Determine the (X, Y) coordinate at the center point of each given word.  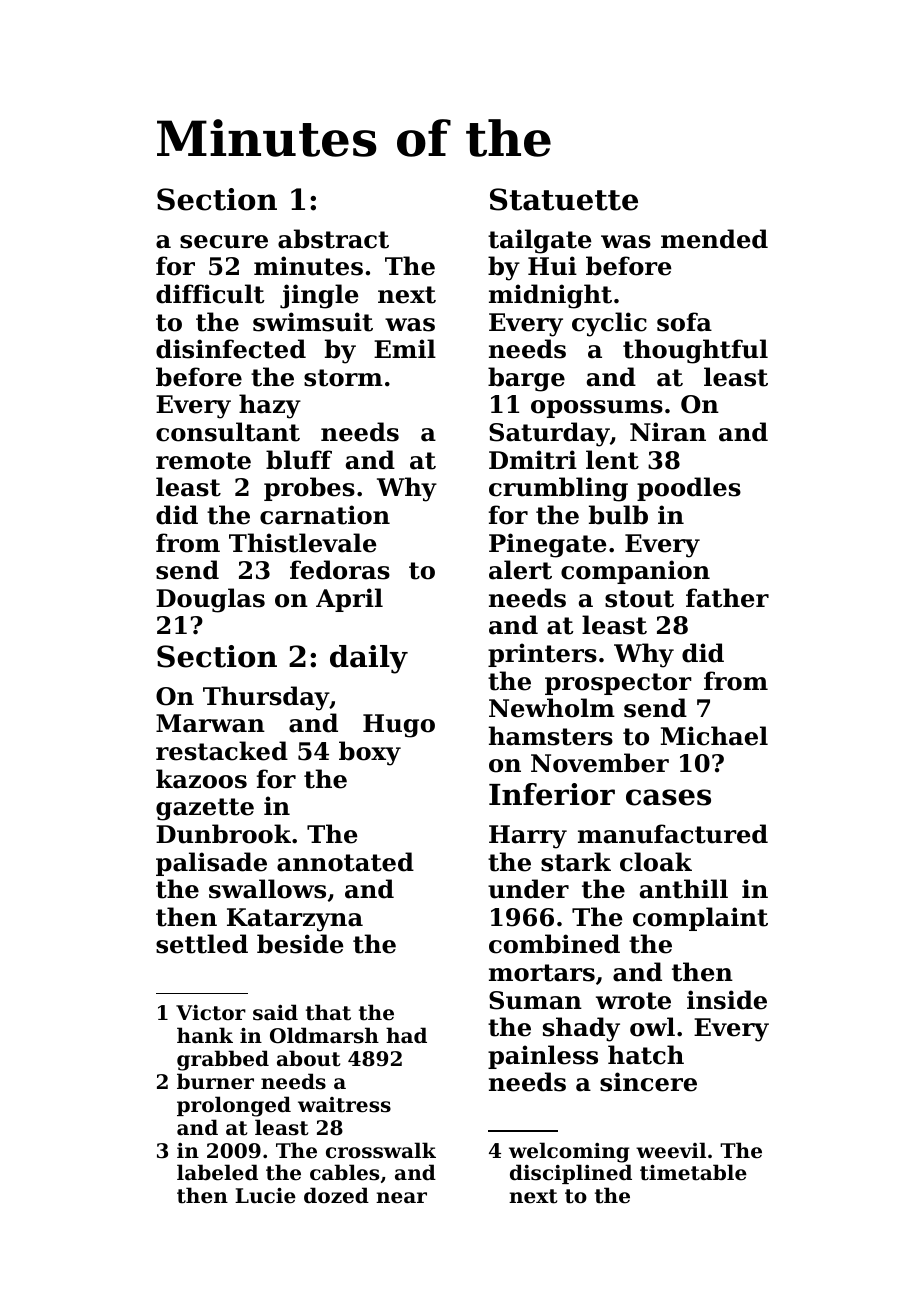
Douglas (210, 600)
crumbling (558, 489)
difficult (210, 294)
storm (343, 378)
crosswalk (381, 1150)
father (727, 598)
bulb (618, 515)
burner (215, 1081)
